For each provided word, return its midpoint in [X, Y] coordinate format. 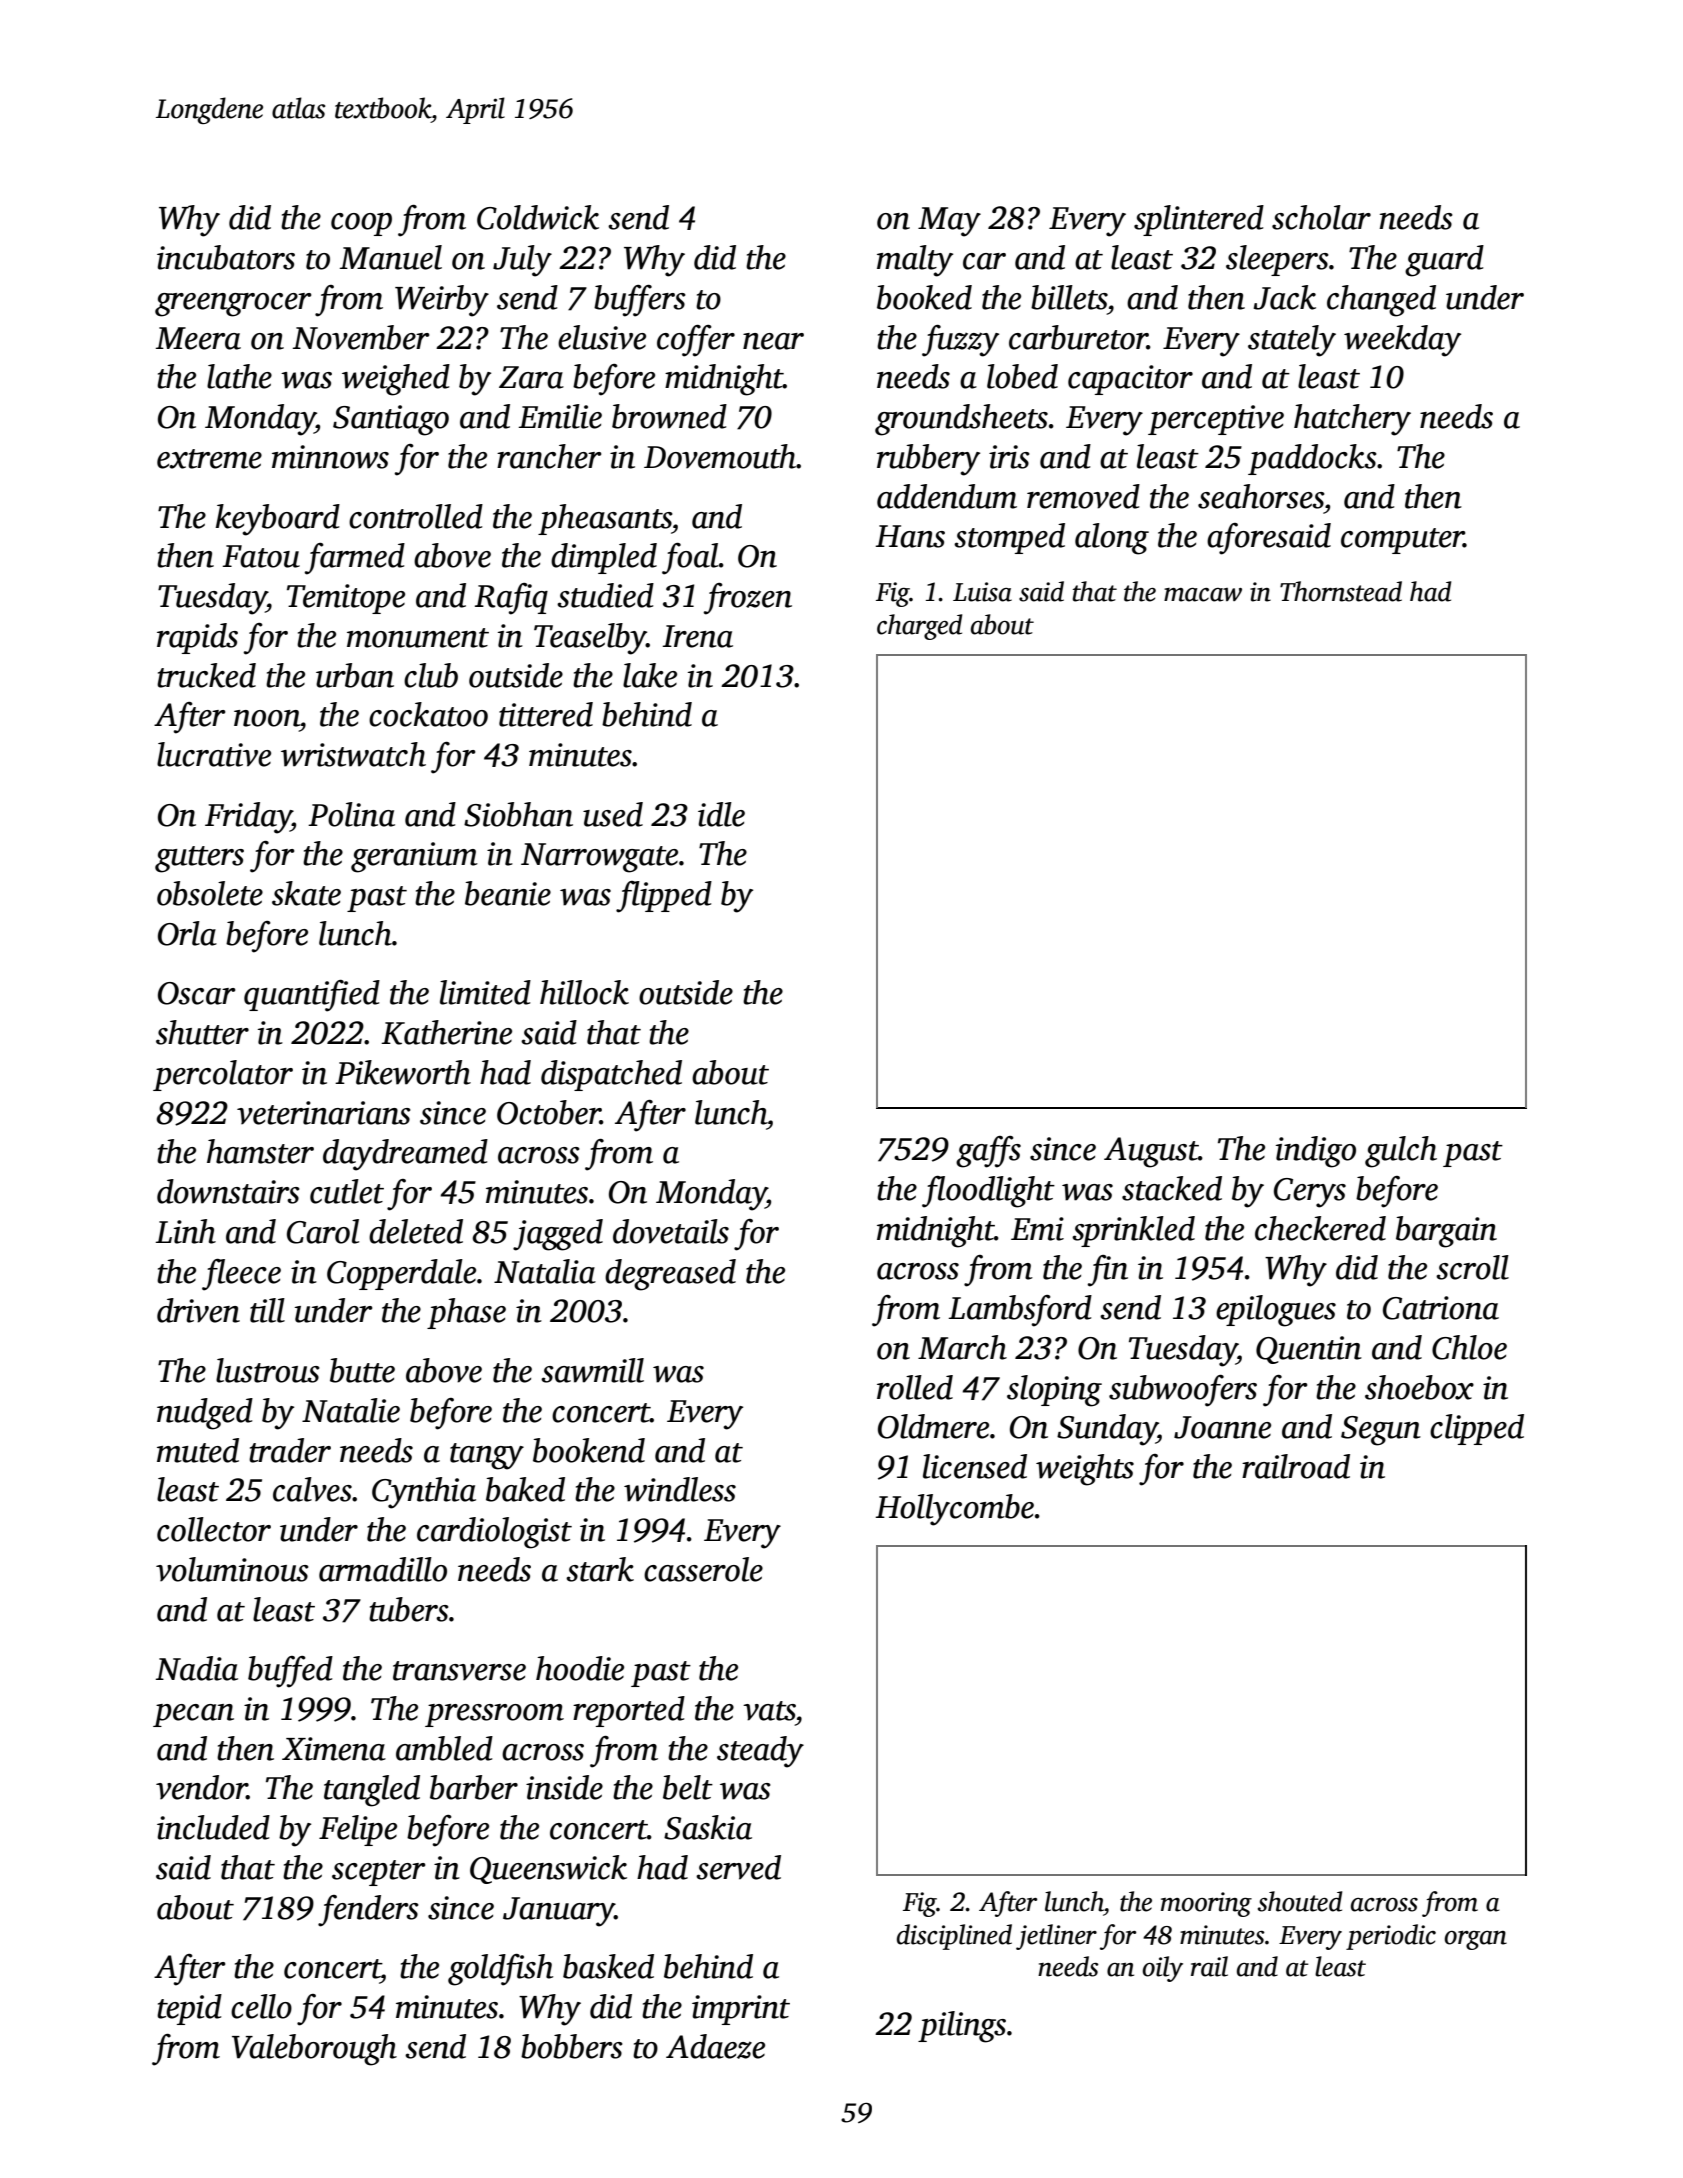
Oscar [196, 993]
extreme [209, 459]
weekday [1402, 341]
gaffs [988, 1152]
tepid [189, 2009]
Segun [1381, 1431]
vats [769, 1711]
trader [290, 1450]
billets [1069, 297]
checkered [1320, 1228]
